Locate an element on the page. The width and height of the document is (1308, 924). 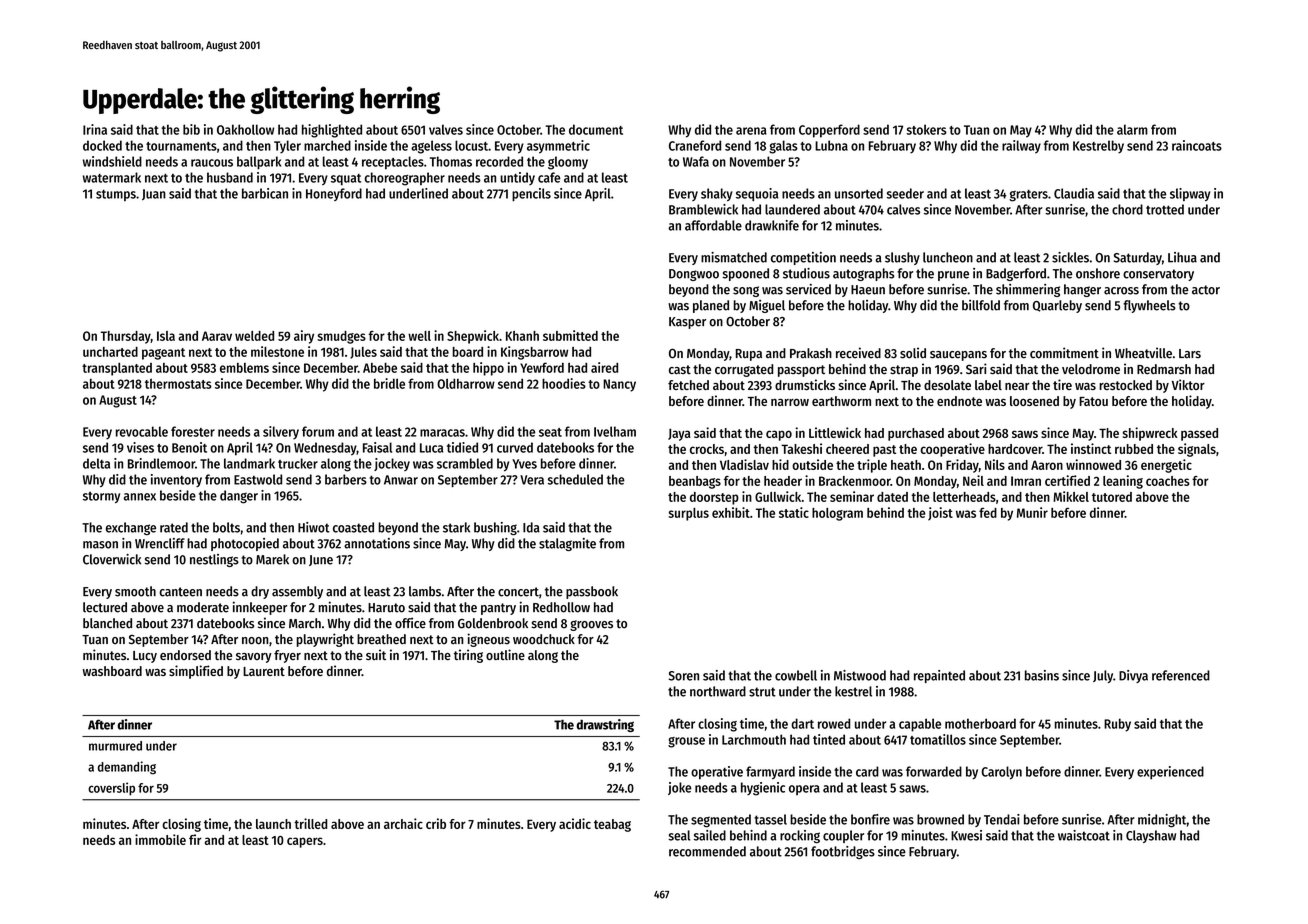
midnight is located at coordinates (1162, 821).
